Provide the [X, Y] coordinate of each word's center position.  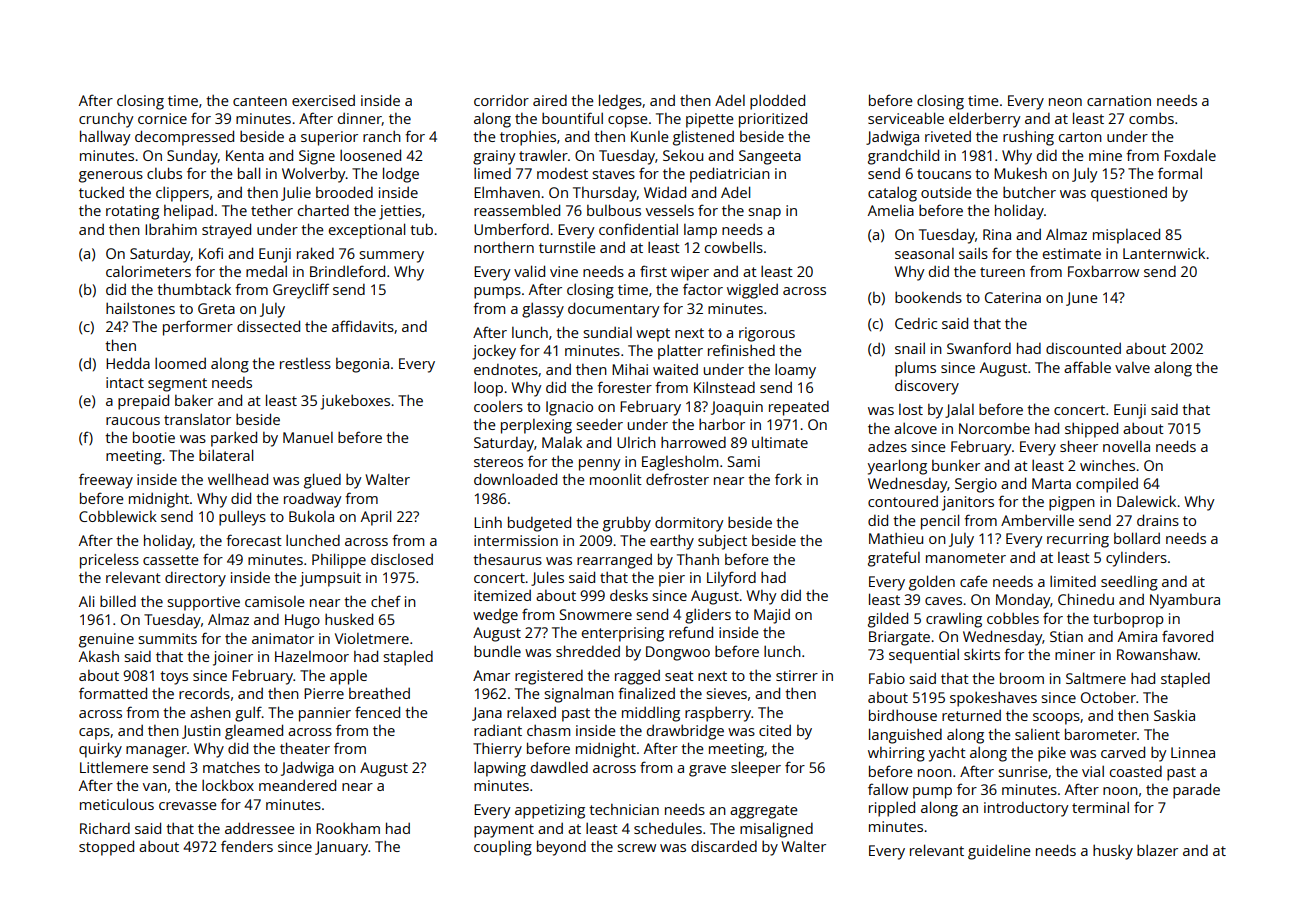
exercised [323, 100]
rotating [132, 212]
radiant [498, 730]
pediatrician [730, 175]
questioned [1129, 194]
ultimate [780, 442]
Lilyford [731, 579]
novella [1126, 446]
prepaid [143, 402]
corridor [501, 100]
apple [348, 677]
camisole [275, 601]
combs [1151, 118]
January [341, 848]
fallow [888, 789]
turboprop [1128, 620]
